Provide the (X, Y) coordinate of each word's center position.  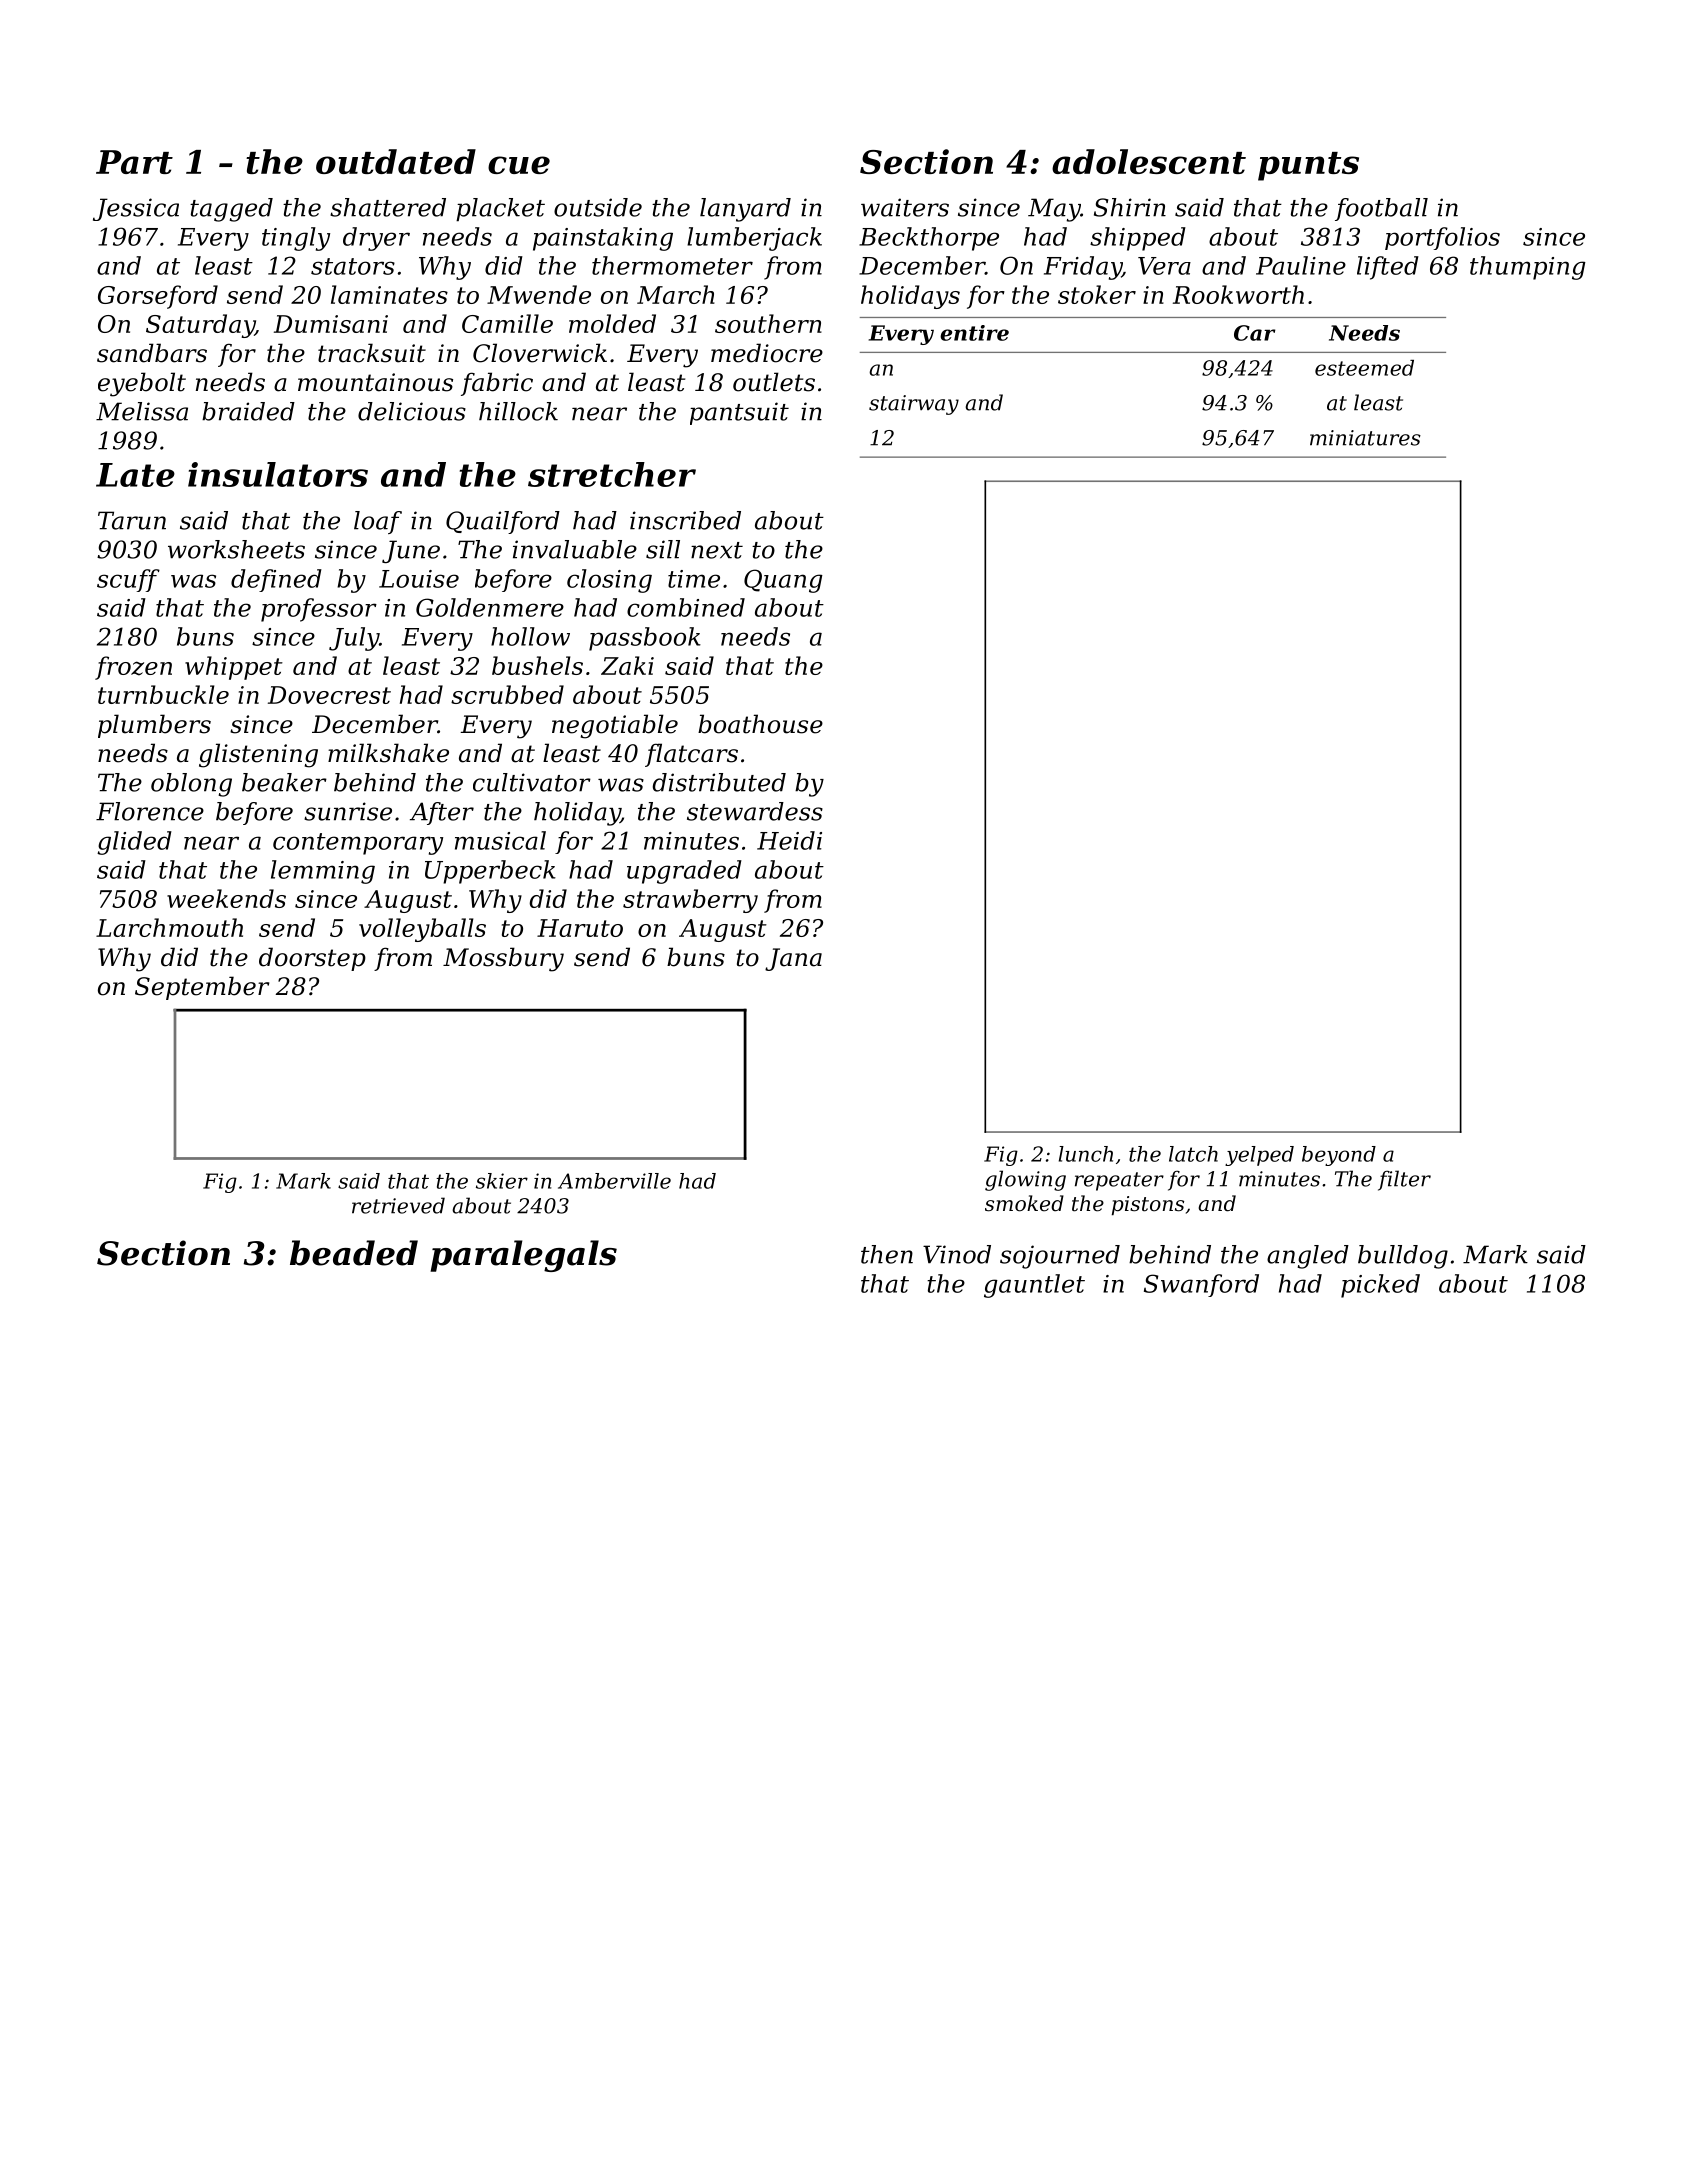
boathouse (760, 724)
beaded (354, 1253)
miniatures (1365, 438)
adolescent (1149, 161)
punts (1308, 166)
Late (135, 475)
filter (1404, 1180)
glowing (1025, 1180)
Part (134, 162)
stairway (914, 405)
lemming (323, 872)
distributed (719, 782)
